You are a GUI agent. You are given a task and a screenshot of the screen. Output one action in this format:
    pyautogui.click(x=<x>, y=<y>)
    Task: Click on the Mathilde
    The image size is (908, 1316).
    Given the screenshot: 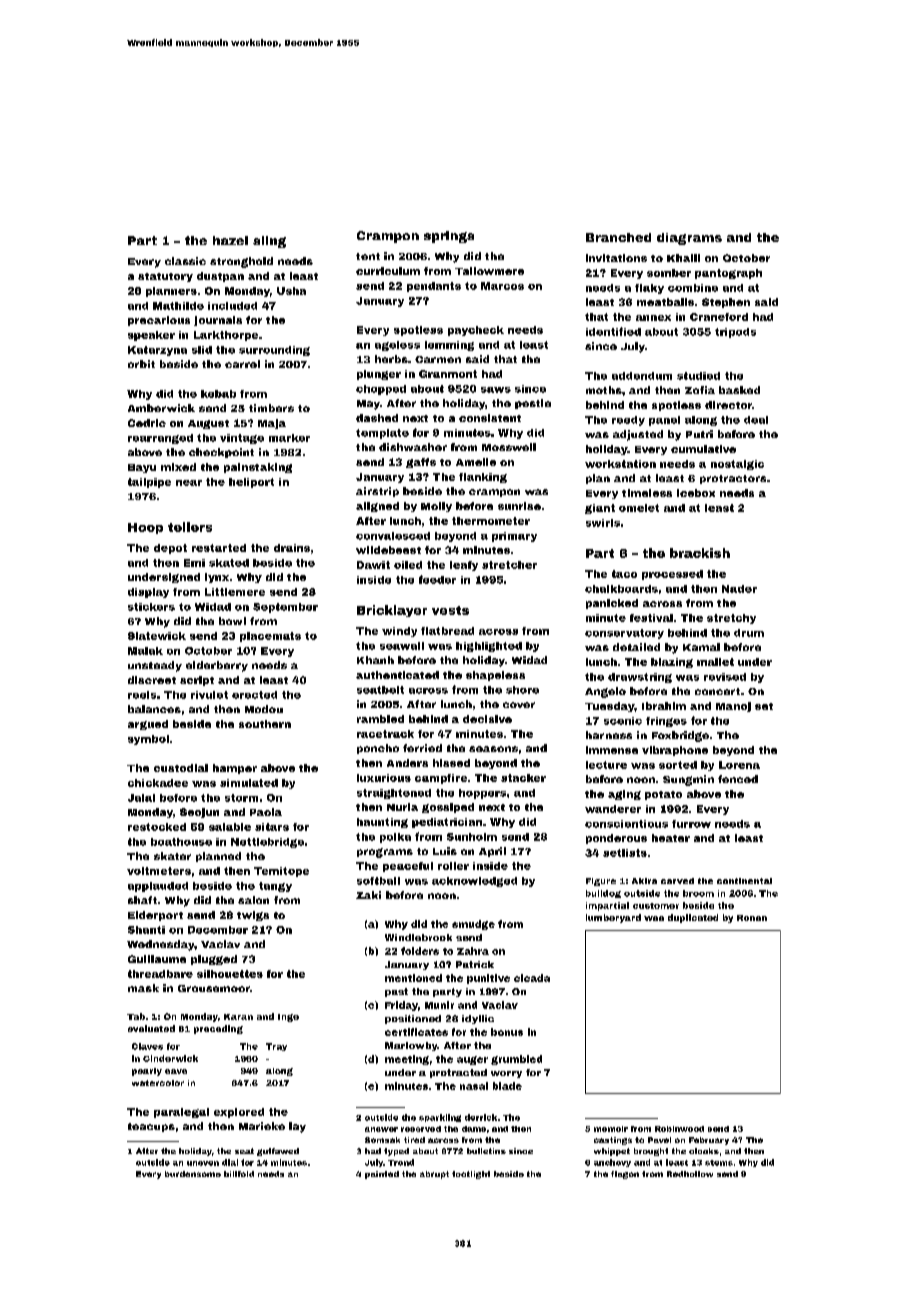 What is the action you would take?
    pyautogui.click(x=178, y=306)
